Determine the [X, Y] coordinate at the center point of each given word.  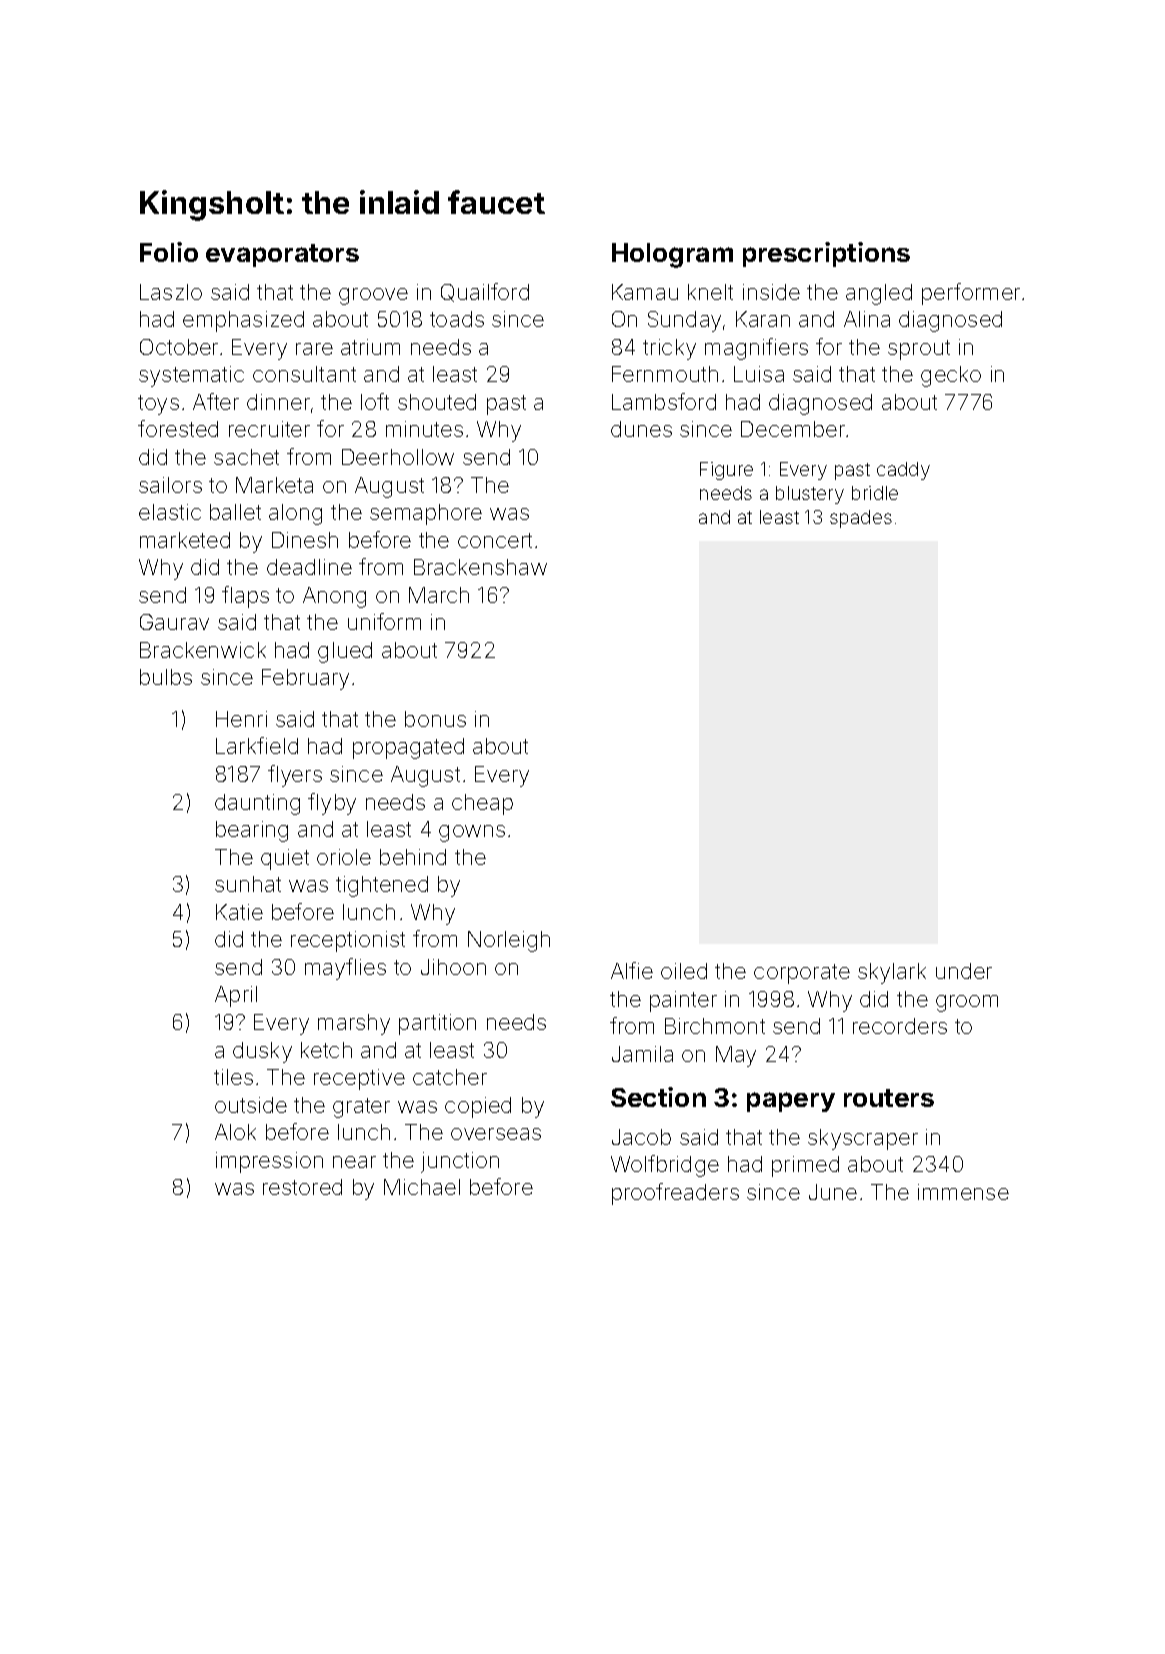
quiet [285, 859]
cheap [482, 804]
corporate [802, 974]
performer [971, 294]
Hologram [672, 255]
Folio [169, 252]
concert [495, 540]
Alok [235, 1132]
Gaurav [174, 622]
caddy [903, 471]
